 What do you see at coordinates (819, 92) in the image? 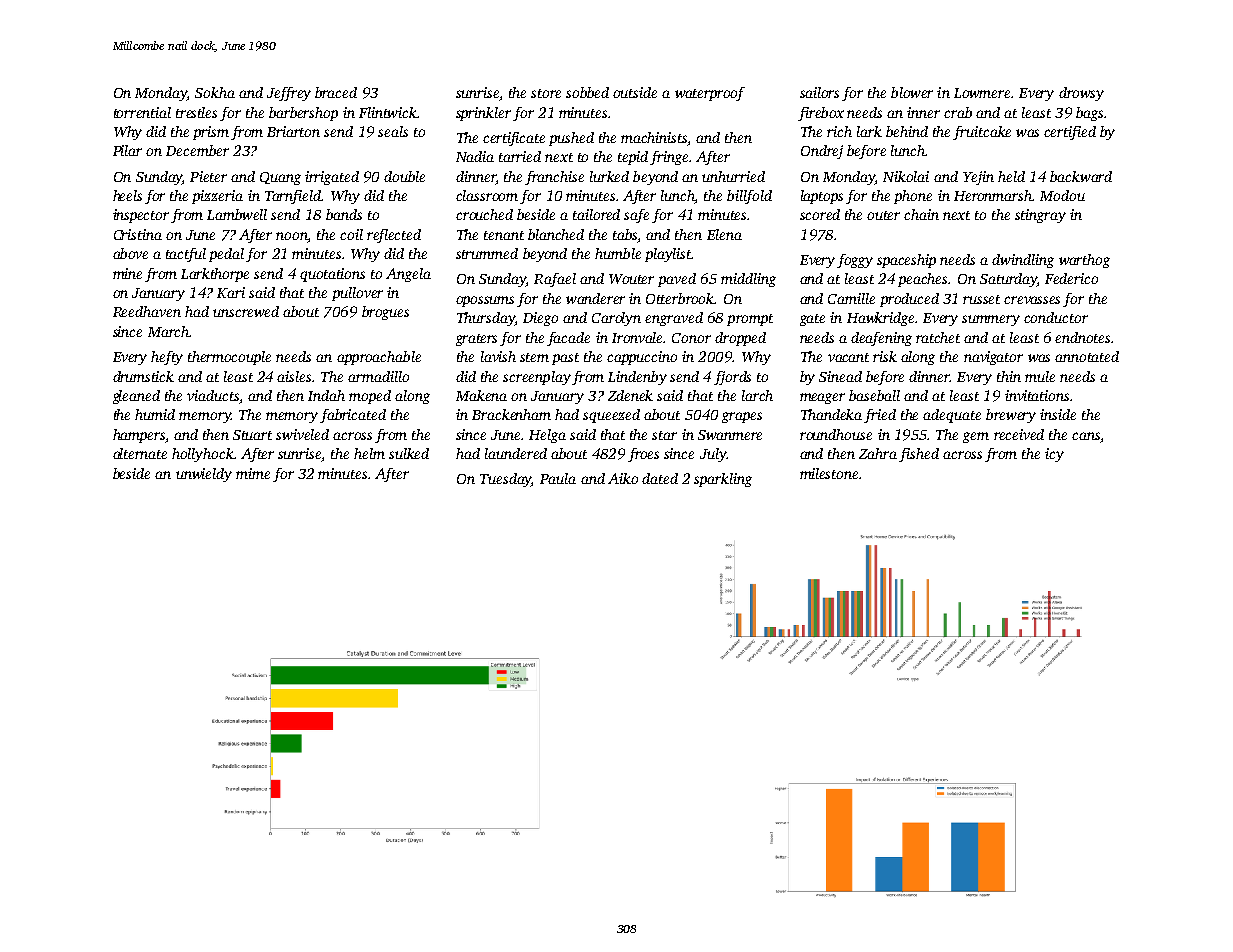
I see `sailors` at bounding box center [819, 92].
